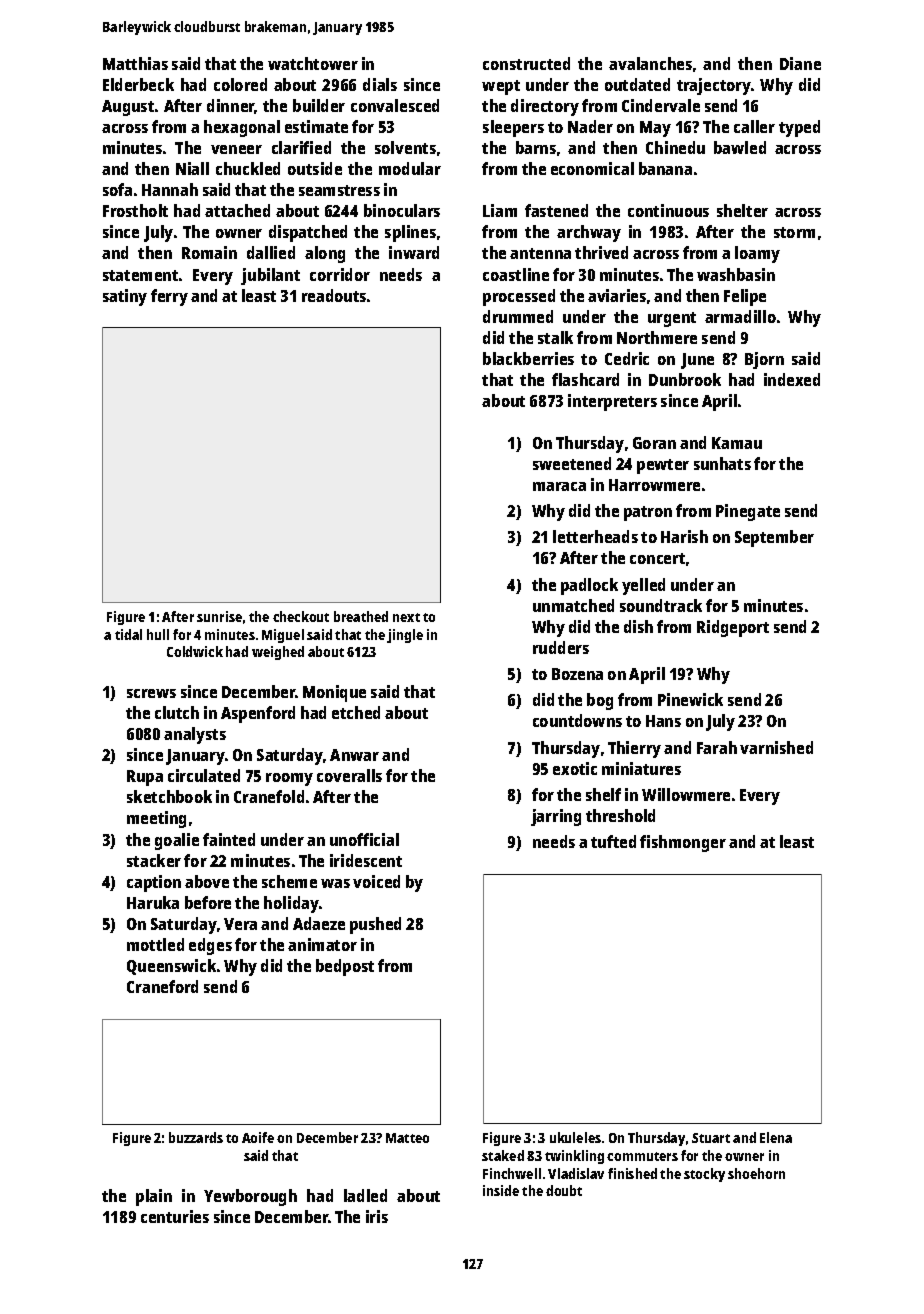 This document has width=924, height=1314. I want to click on constructed, so click(526, 63).
